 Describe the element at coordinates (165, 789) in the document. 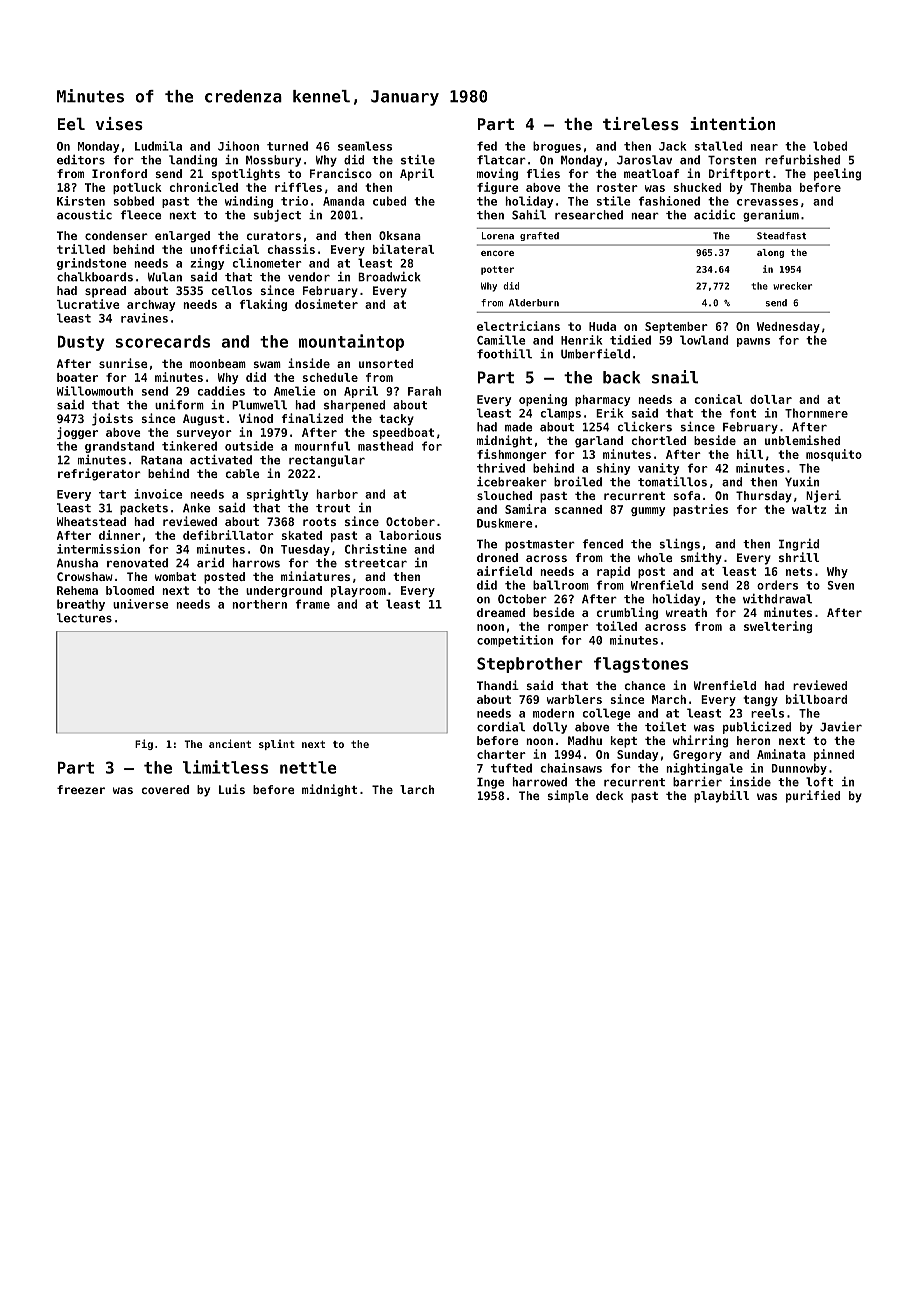

I see `covered` at that location.
